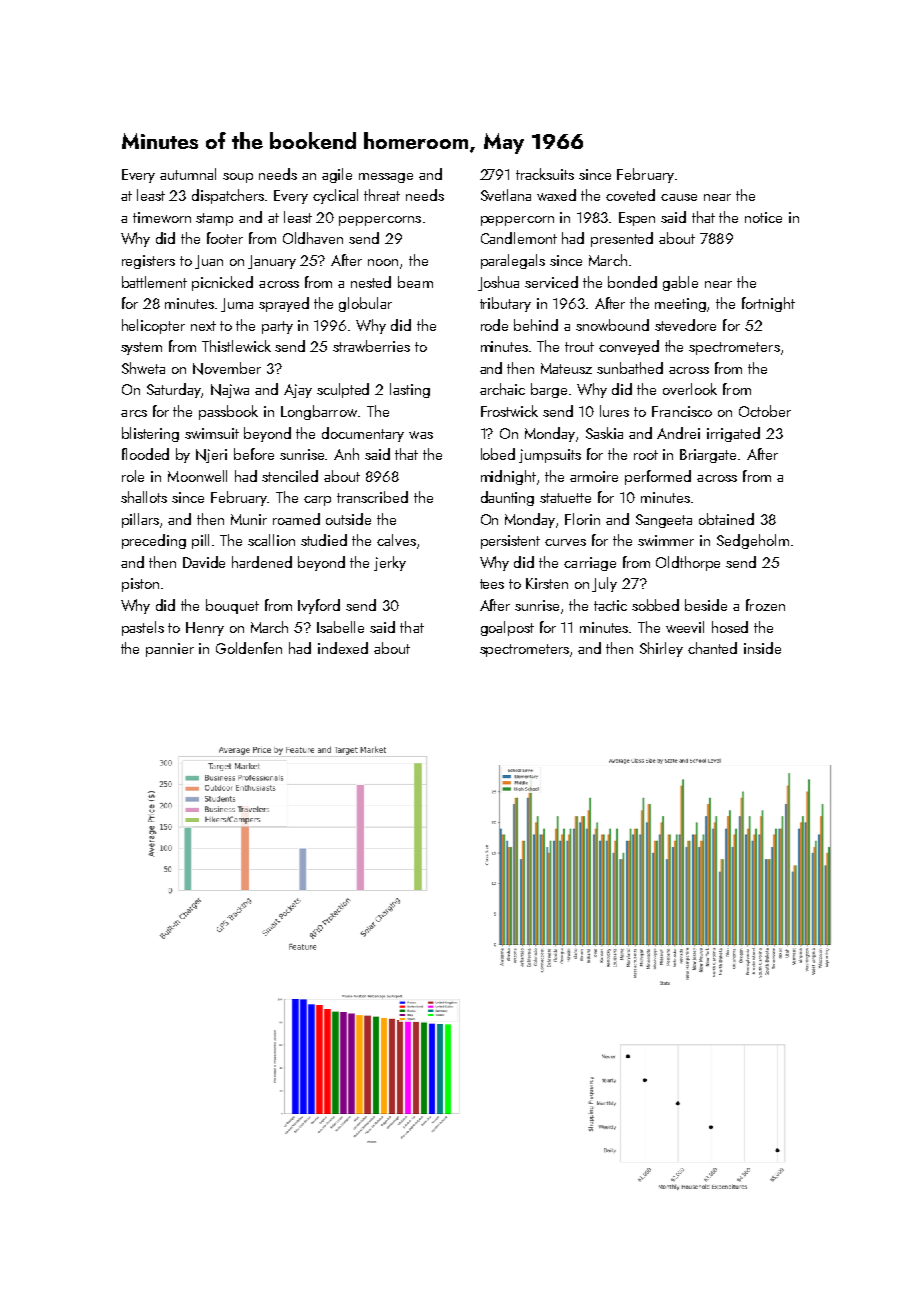 This image has width=924, height=1314. I want to click on swimmer, so click(666, 540).
